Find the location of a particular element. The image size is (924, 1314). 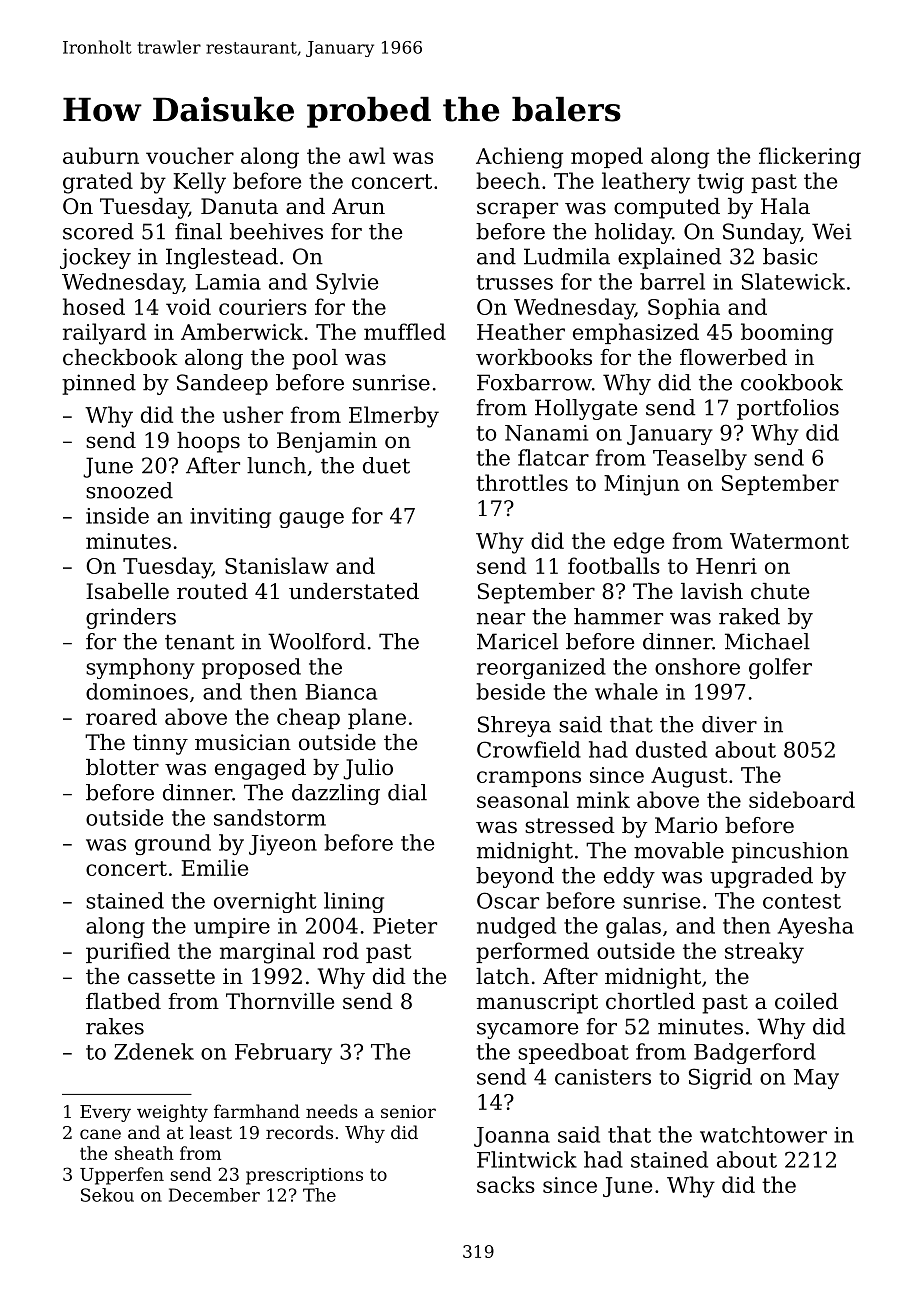

Watermont is located at coordinates (789, 541).
